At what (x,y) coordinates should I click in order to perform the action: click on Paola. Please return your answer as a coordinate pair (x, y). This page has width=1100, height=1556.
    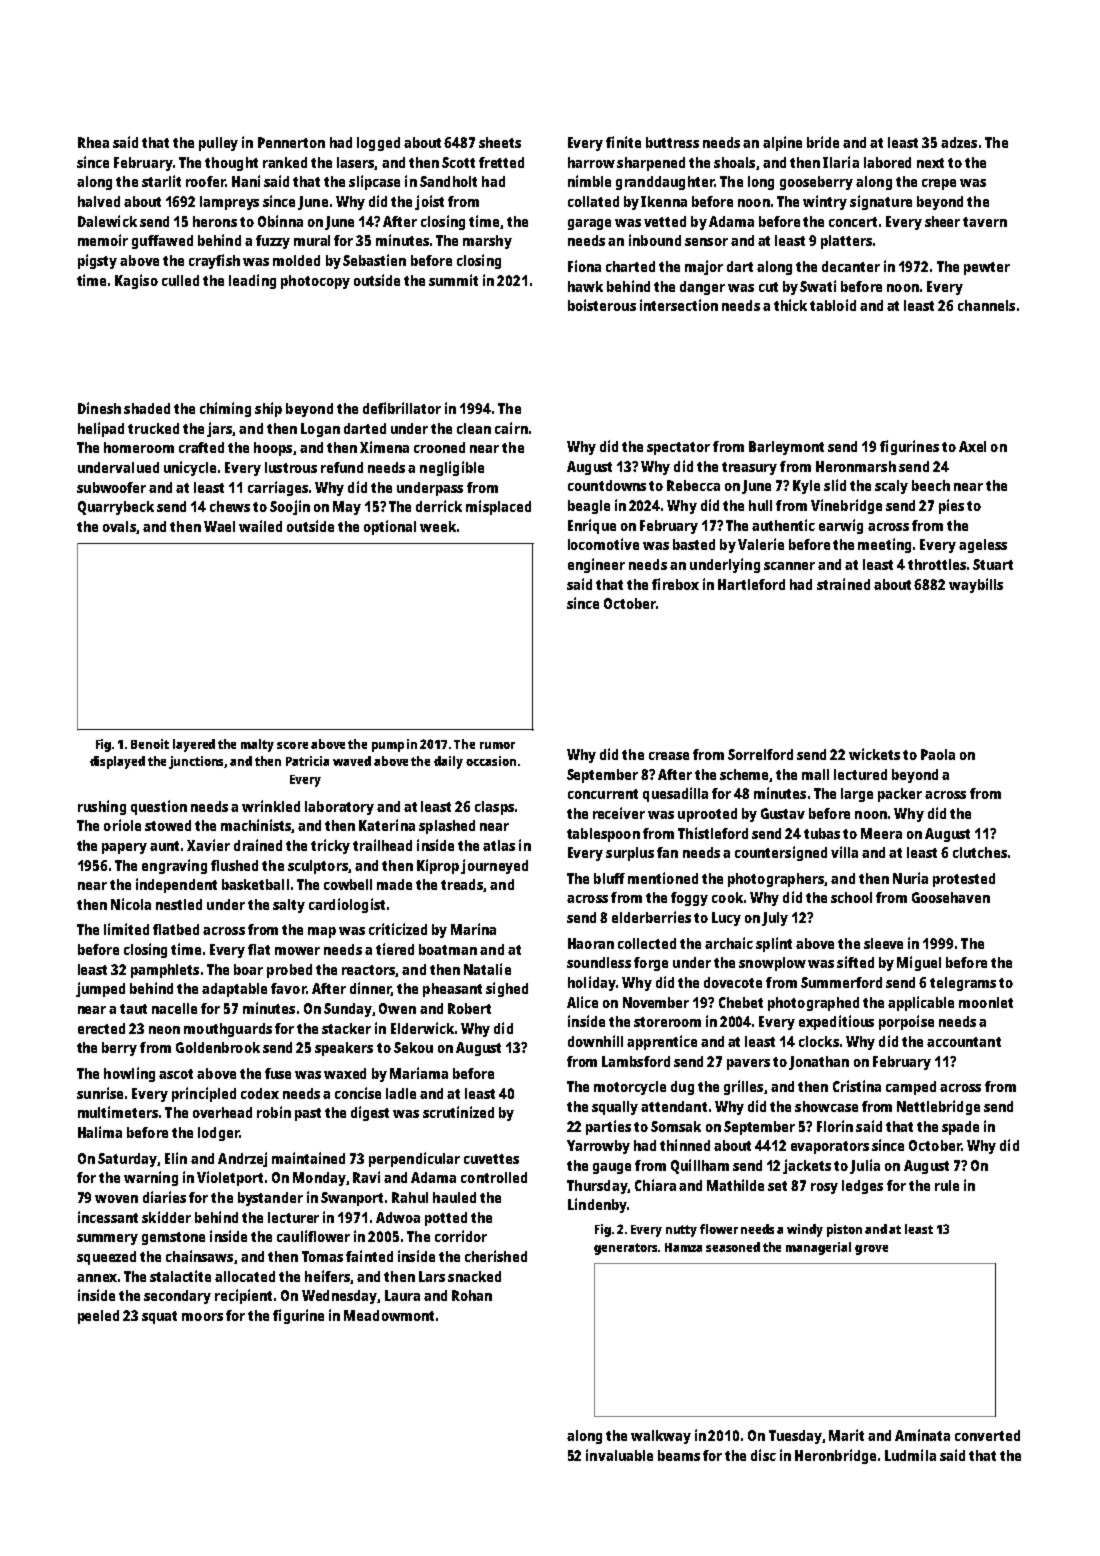
    Looking at the image, I should click on (938, 754).
